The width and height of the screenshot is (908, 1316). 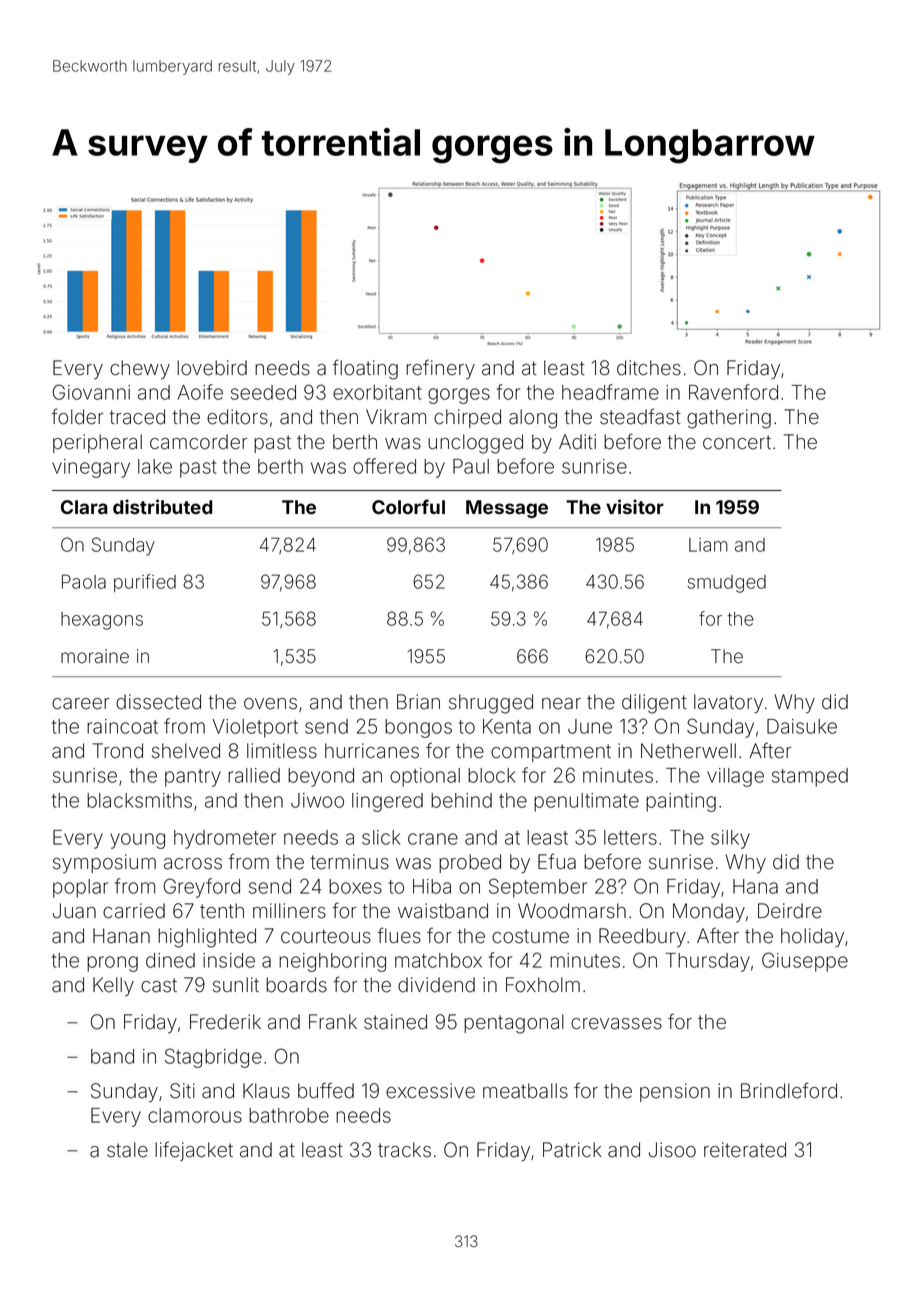 I want to click on Giovanni, so click(x=91, y=392).
